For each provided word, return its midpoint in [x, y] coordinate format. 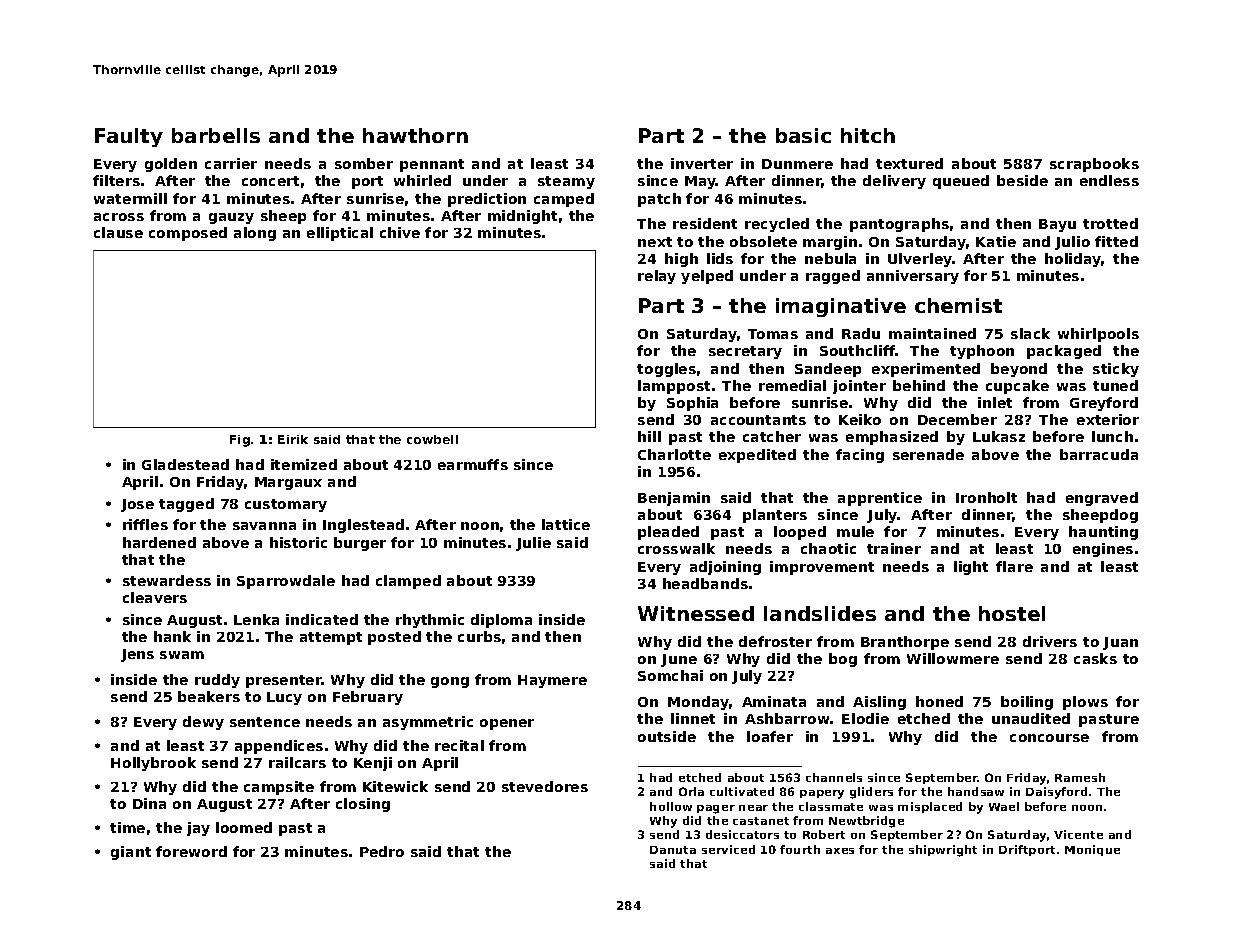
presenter [284, 681]
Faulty [129, 137]
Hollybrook [153, 764]
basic [803, 135]
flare [1014, 566]
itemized [304, 464]
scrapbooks [1094, 165]
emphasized [892, 438]
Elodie [865, 718]
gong [450, 682]
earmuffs [473, 464]
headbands [705, 583]
